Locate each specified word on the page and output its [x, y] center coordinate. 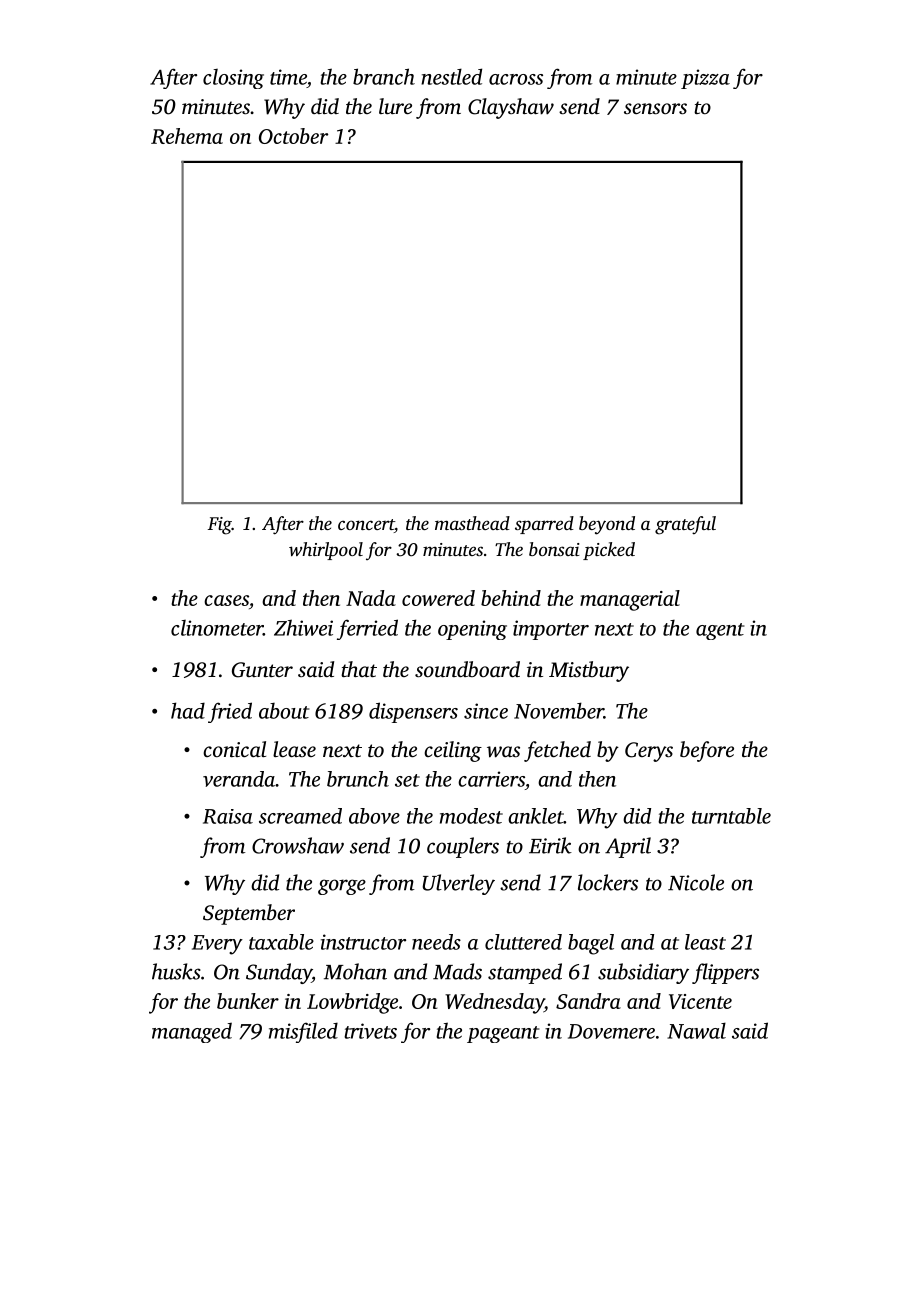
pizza [705, 79]
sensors [655, 108]
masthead [472, 523]
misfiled [303, 1032]
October [293, 136]
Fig [220, 526]
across [516, 79]
